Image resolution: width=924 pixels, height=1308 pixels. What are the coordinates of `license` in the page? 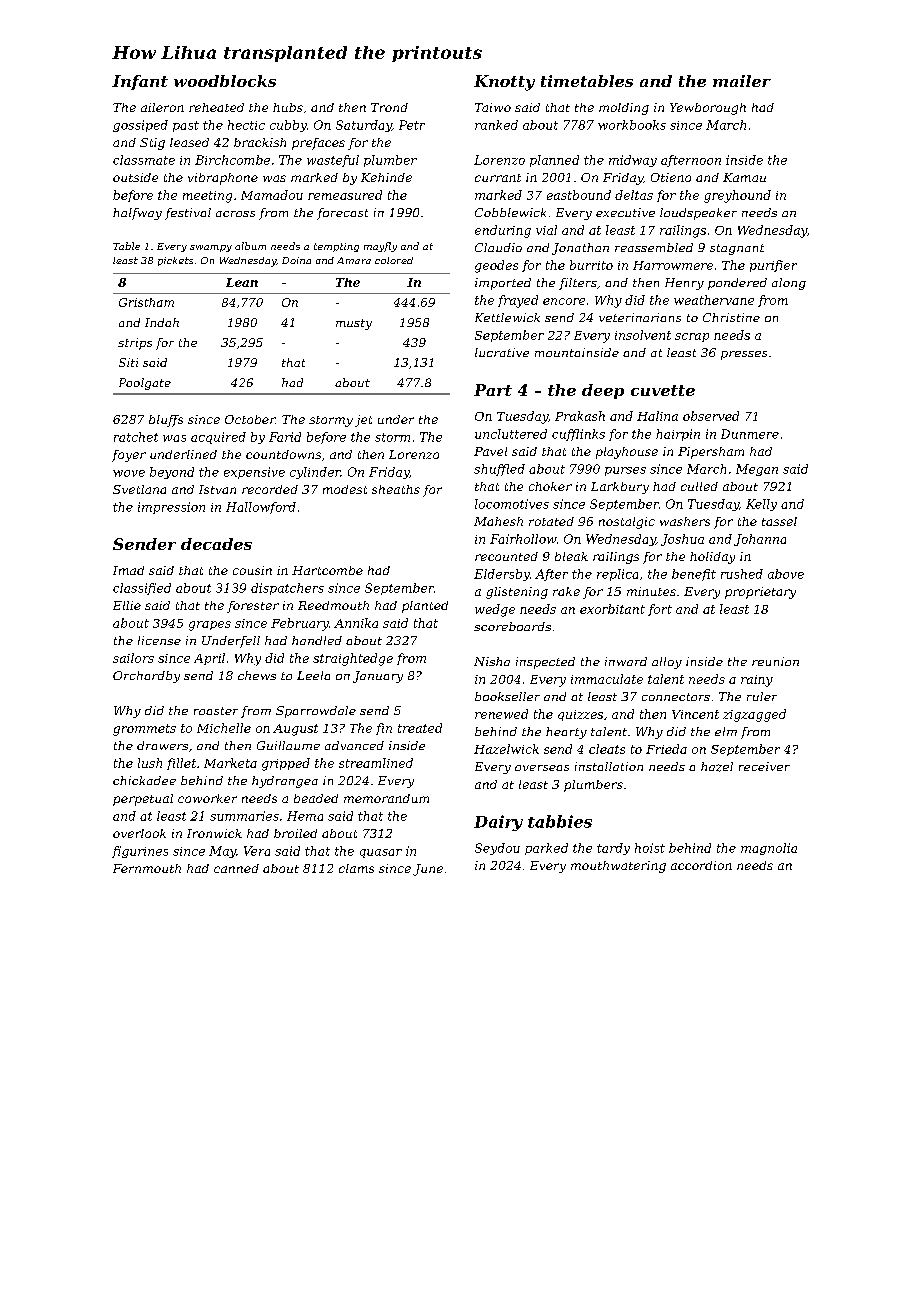 It's located at (159, 640).
